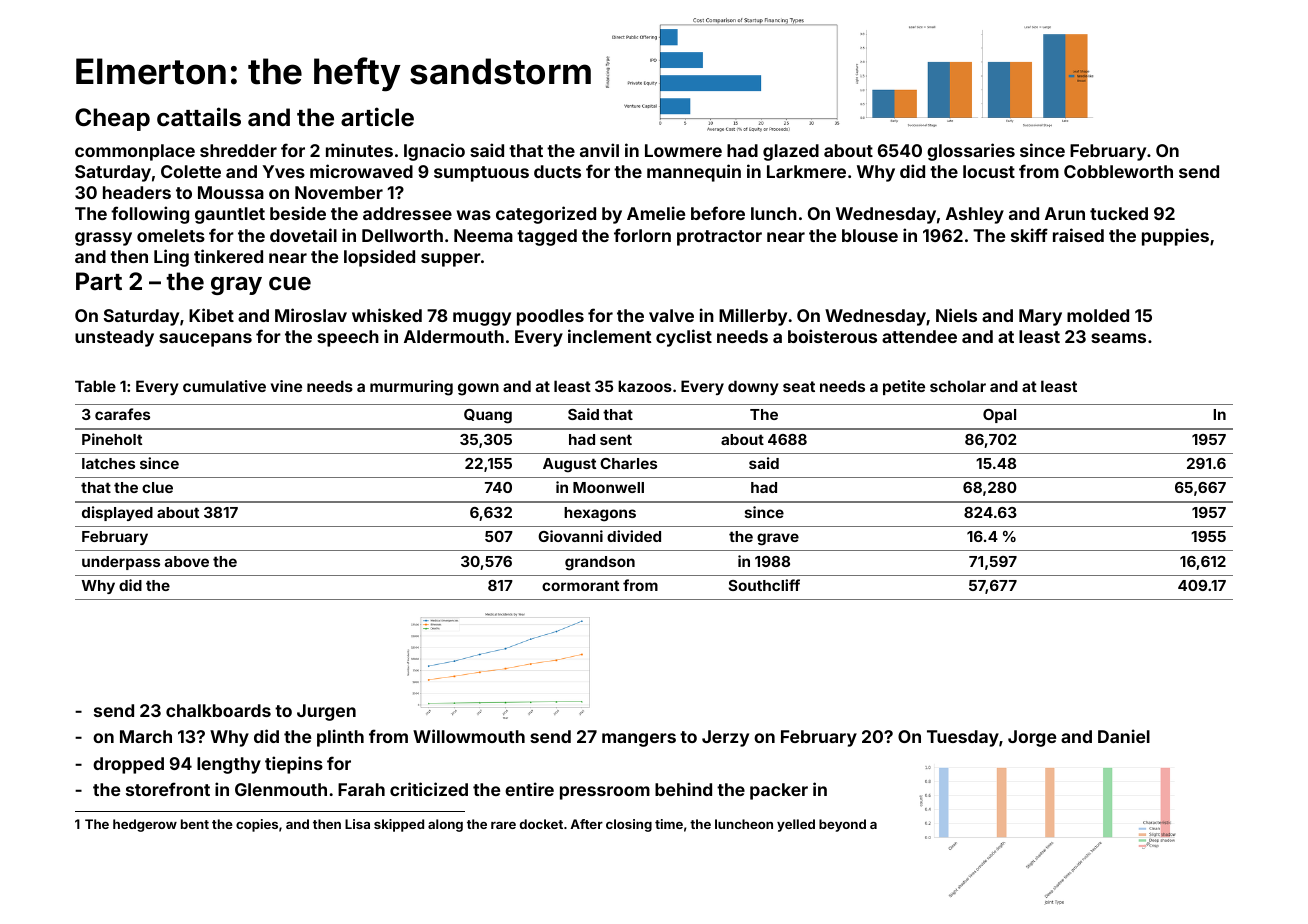 The height and width of the screenshot is (924, 1308). What do you see at coordinates (904, 387) in the screenshot?
I see `petite` at bounding box center [904, 387].
